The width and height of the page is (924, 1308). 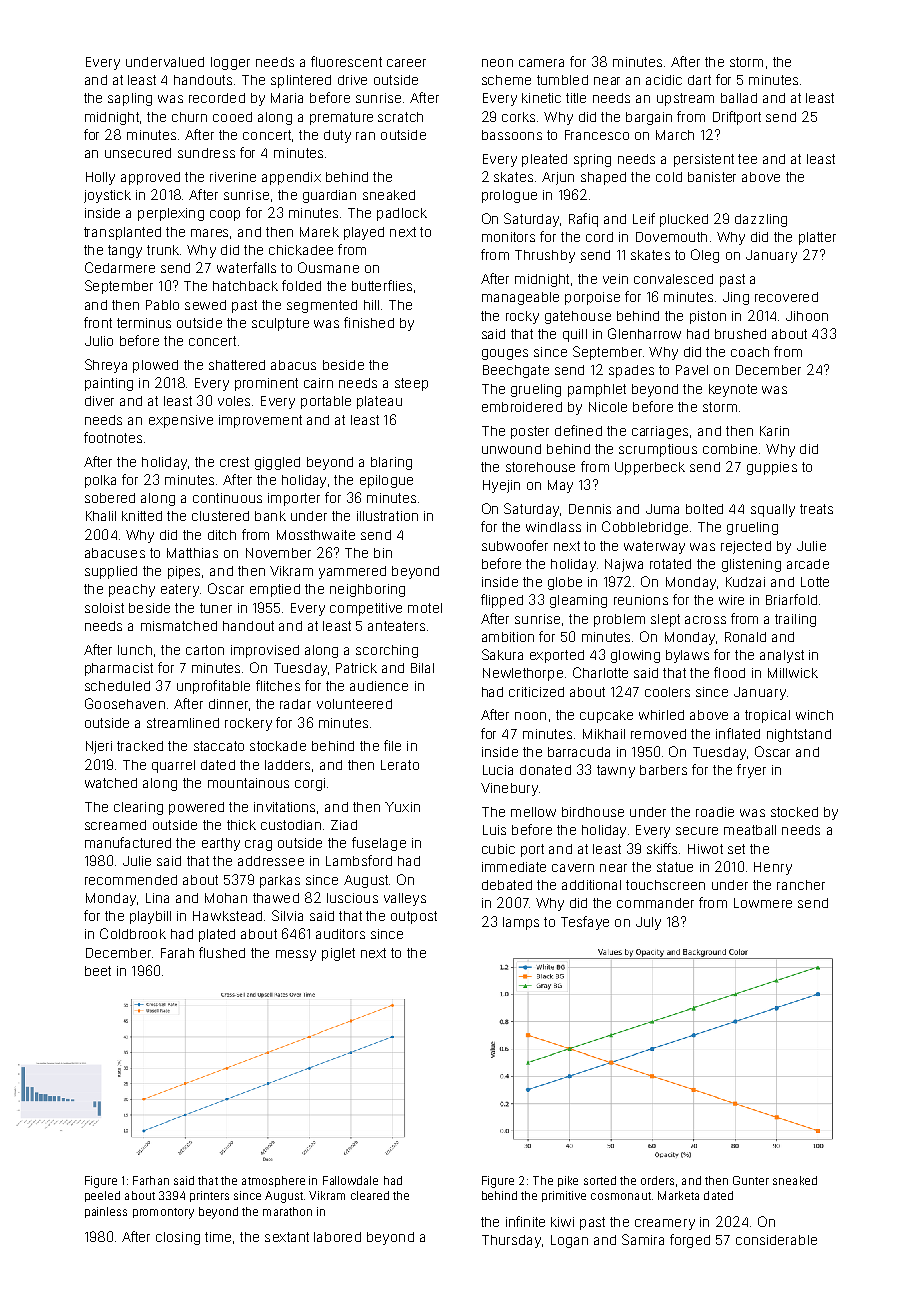 I want to click on quarrel, so click(x=173, y=766).
